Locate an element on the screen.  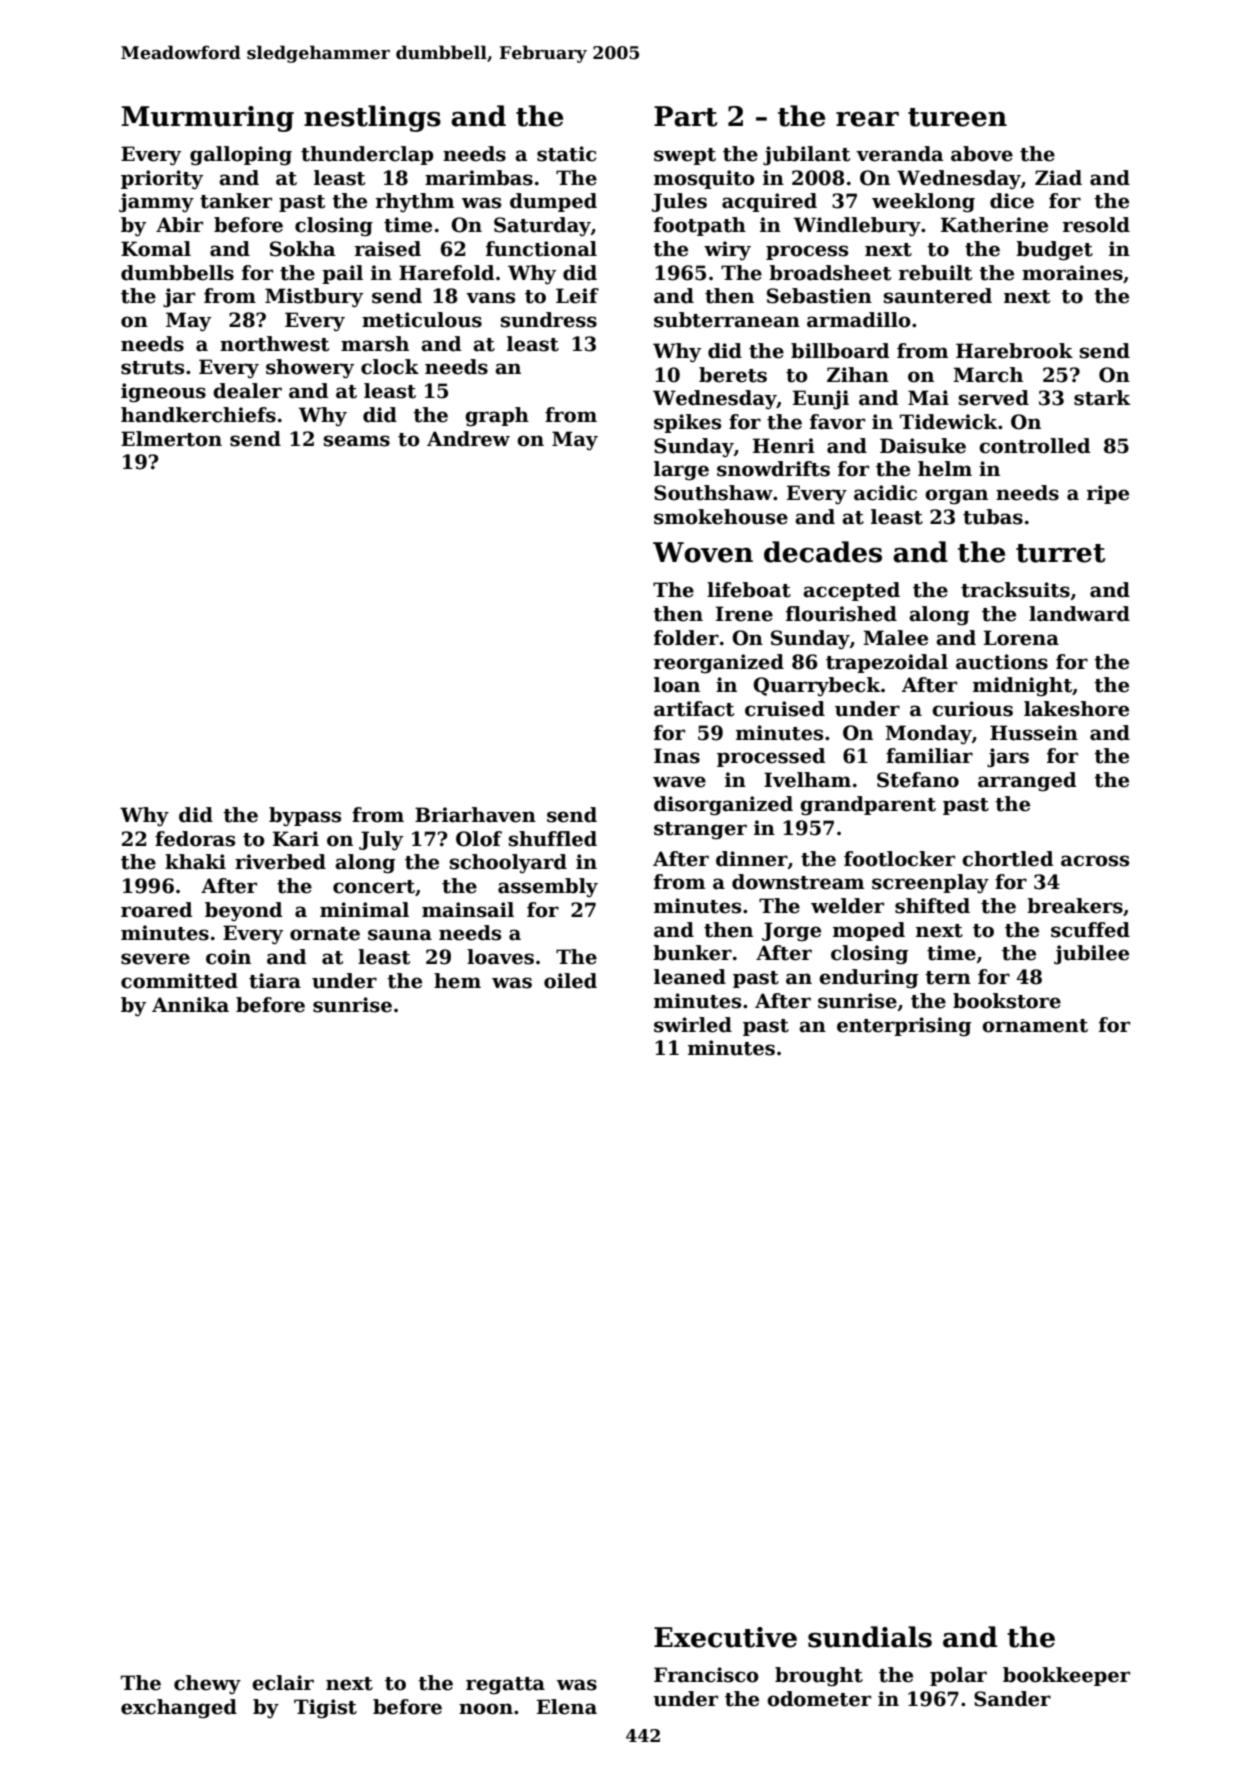
marimbas is located at coordinates (479, 178).
